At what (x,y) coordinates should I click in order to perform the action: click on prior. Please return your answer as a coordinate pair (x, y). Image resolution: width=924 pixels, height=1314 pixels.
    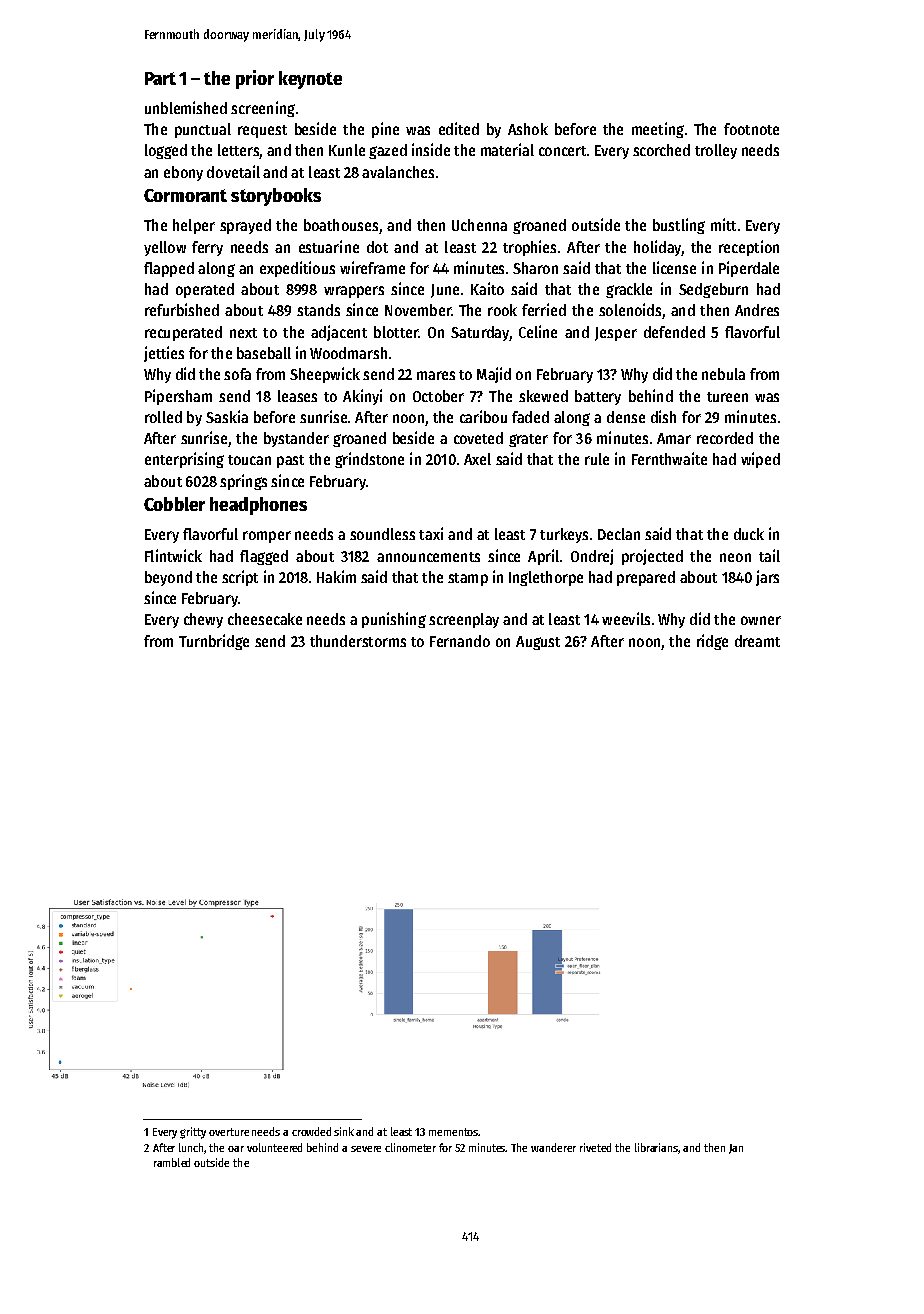
    Looking at the image, I should click on (255, 79).
